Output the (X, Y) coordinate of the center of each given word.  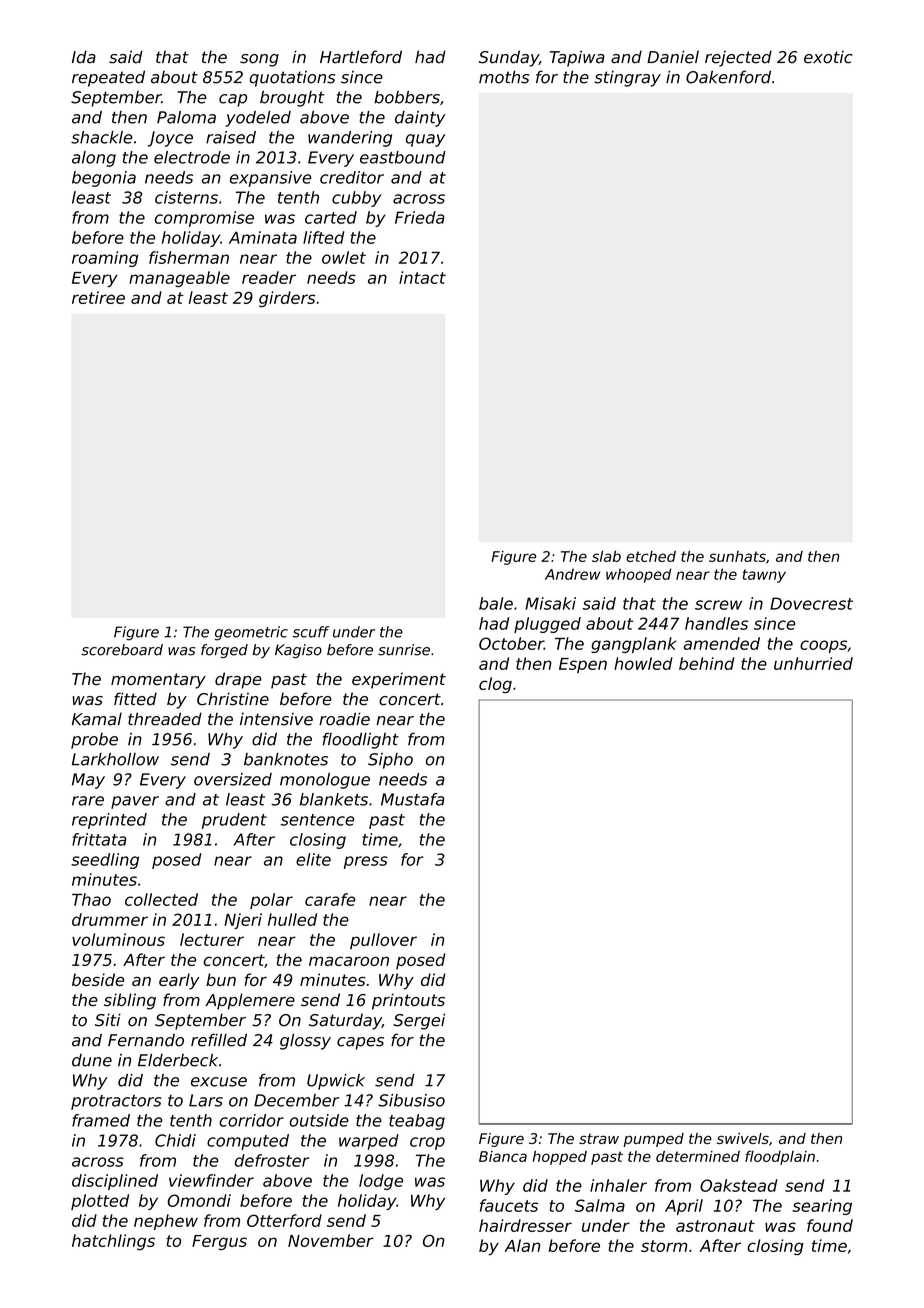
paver (135, 802)
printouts (408, 1001)
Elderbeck (178, 1060)
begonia (104, 179)
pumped (653, 1140)
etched (651, 556)
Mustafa (412, 799)
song (259, 60)
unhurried (813, 663)
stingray (627, 79)
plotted (100, 1202)
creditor (352, 177)
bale (496, 603)
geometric (251, 633)
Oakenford (728, 77)
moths (504, 77)
